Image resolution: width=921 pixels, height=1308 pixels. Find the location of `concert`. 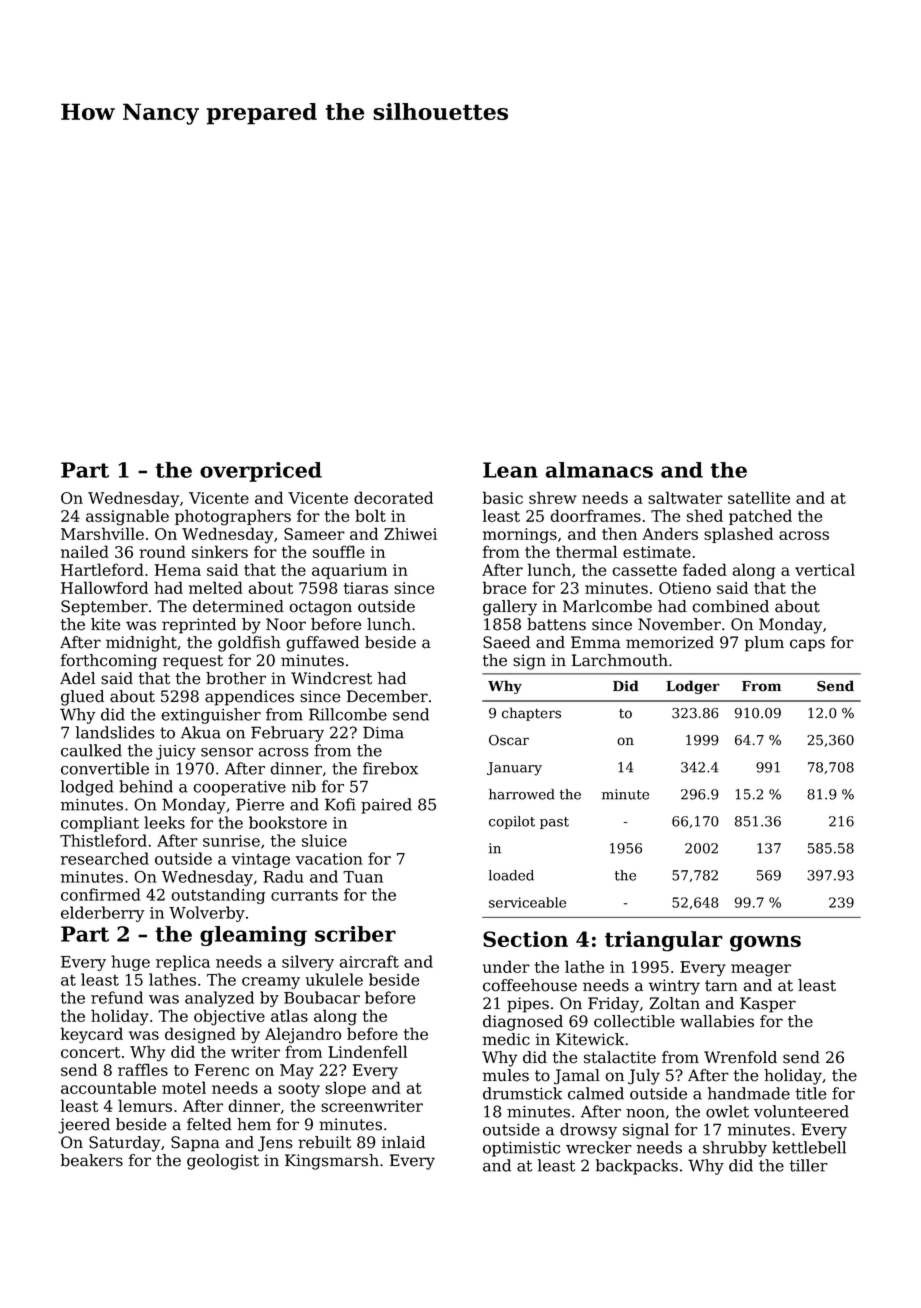

concert is located at coordinates (90, 1052).
